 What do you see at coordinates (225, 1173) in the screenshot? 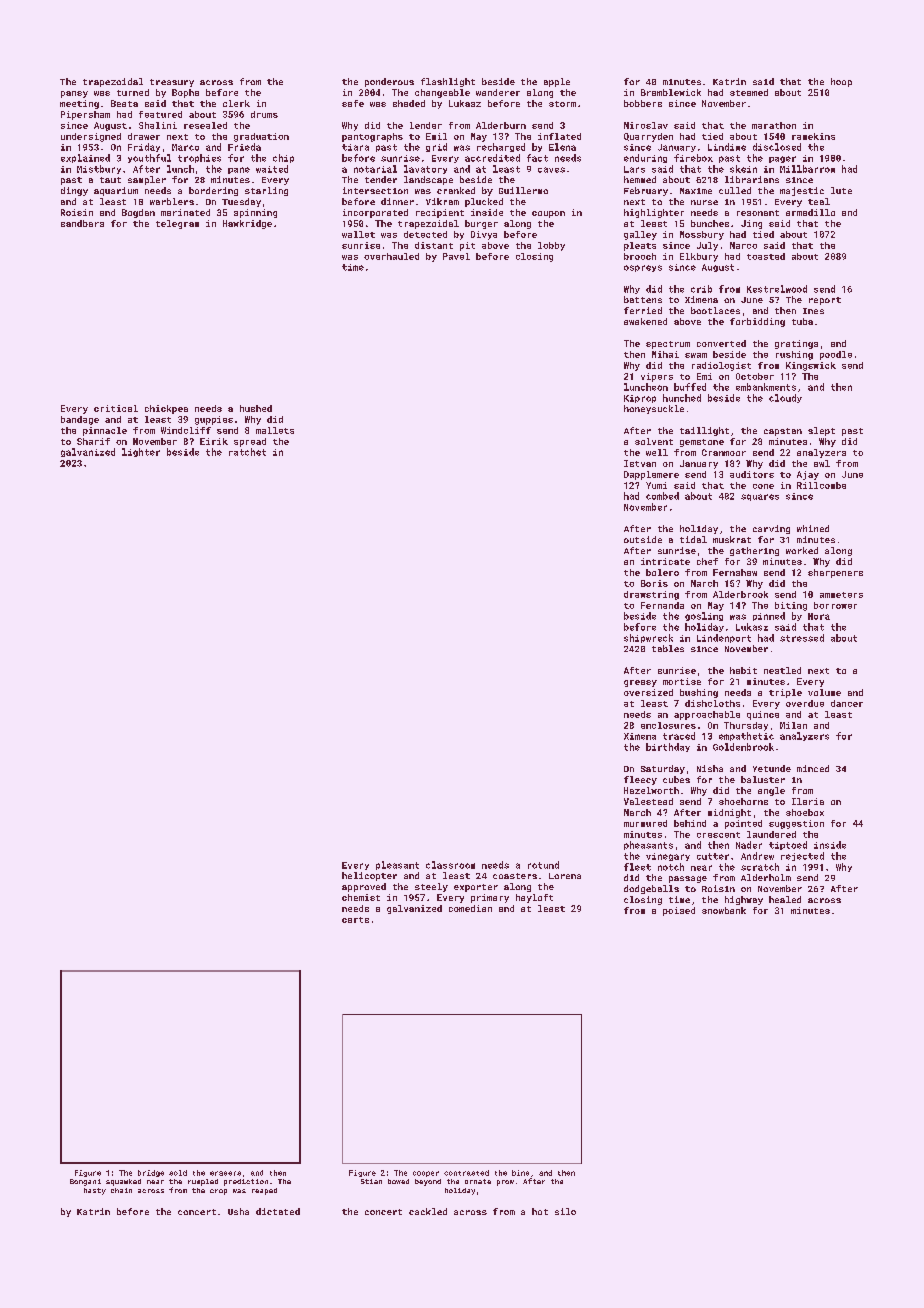
I see `erasers` at bounding box center [225, 1173].
